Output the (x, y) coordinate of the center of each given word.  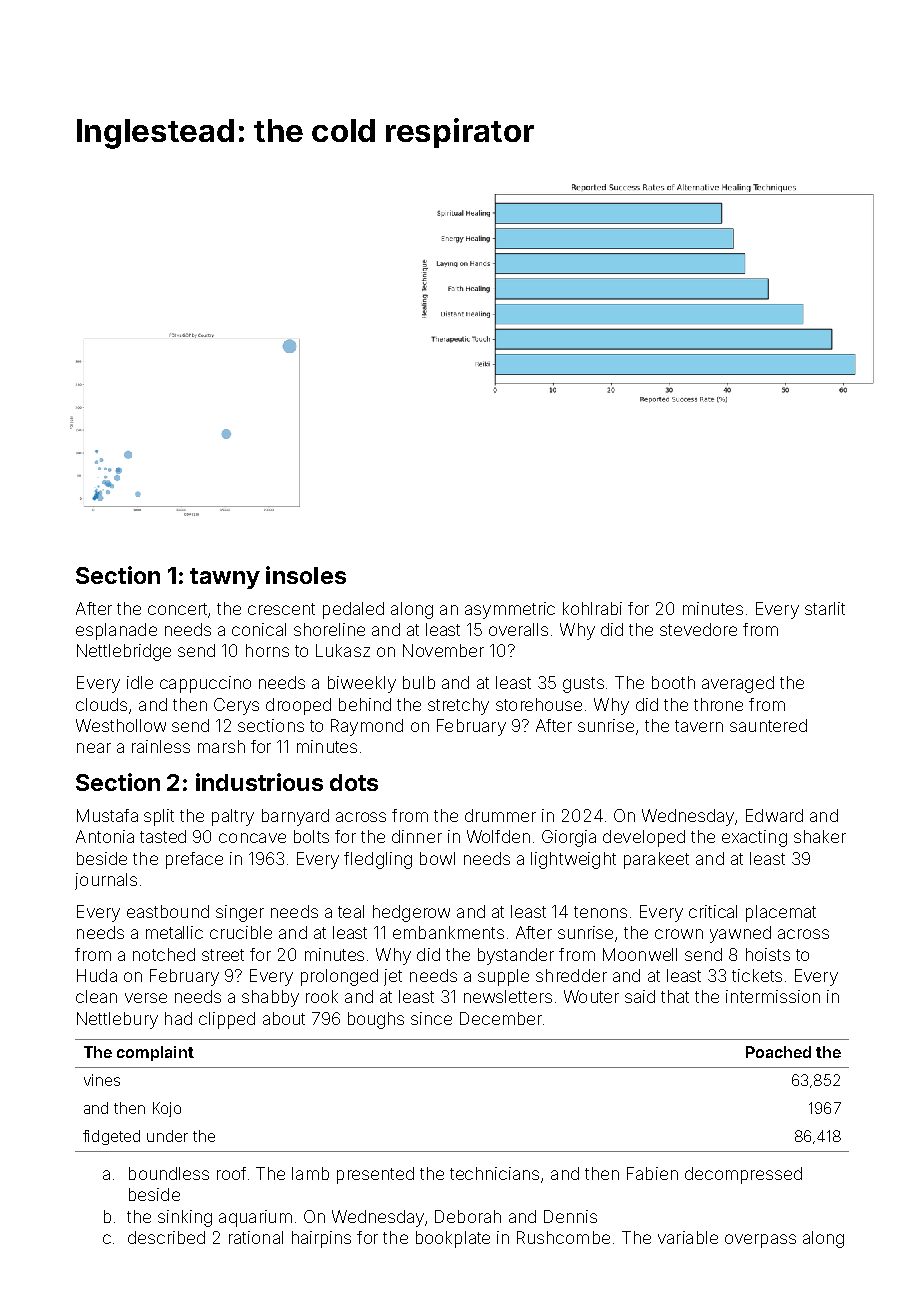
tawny (225, 578)
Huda (97, 975)
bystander (516, 956)
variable (688, 1237)
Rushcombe (563, 1237)
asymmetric (510, 610)
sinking (185, 1218)
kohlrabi (592, 608)
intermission (773, 996)
